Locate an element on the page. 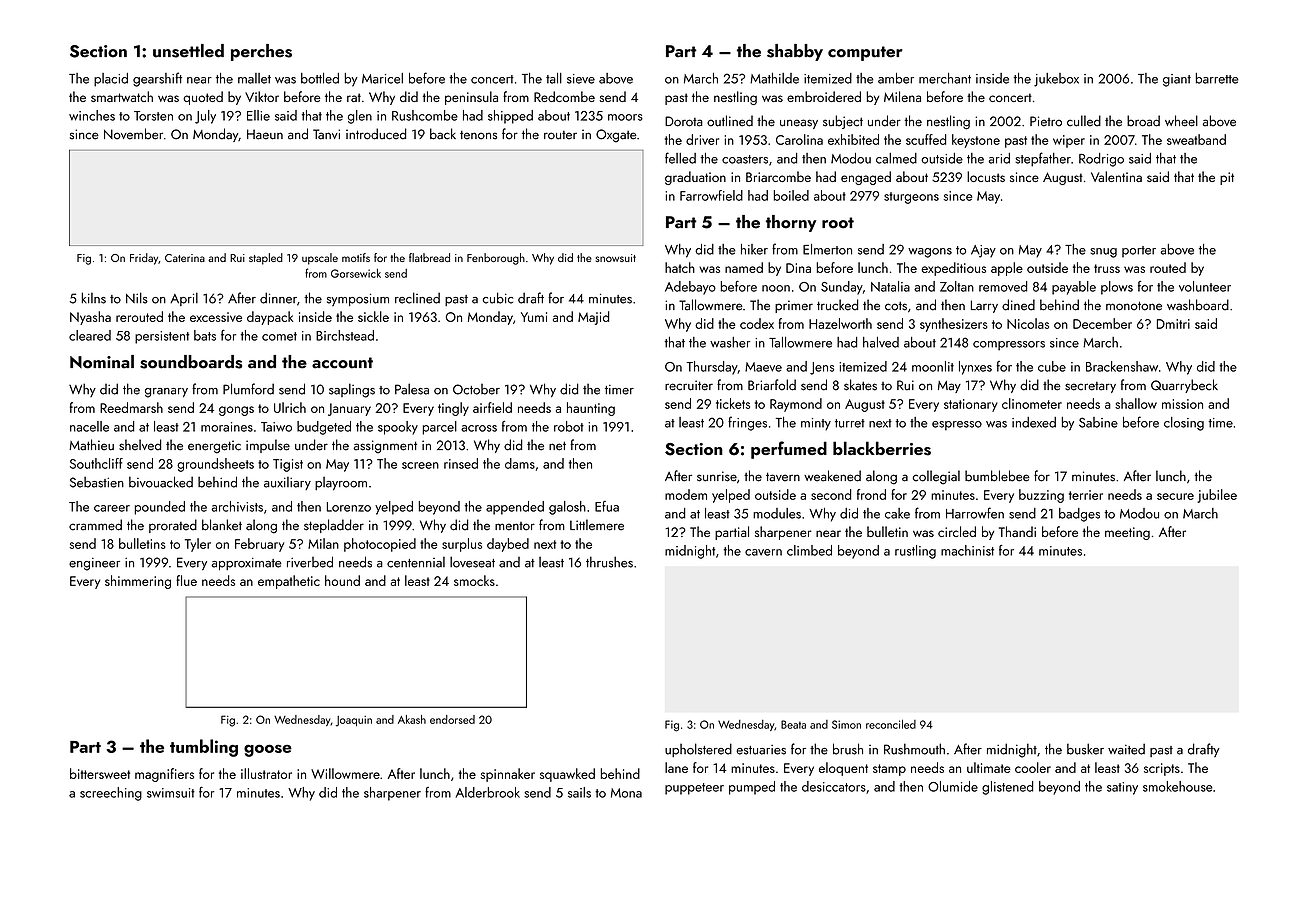  wheel is located at coordinates (1181, 121).
